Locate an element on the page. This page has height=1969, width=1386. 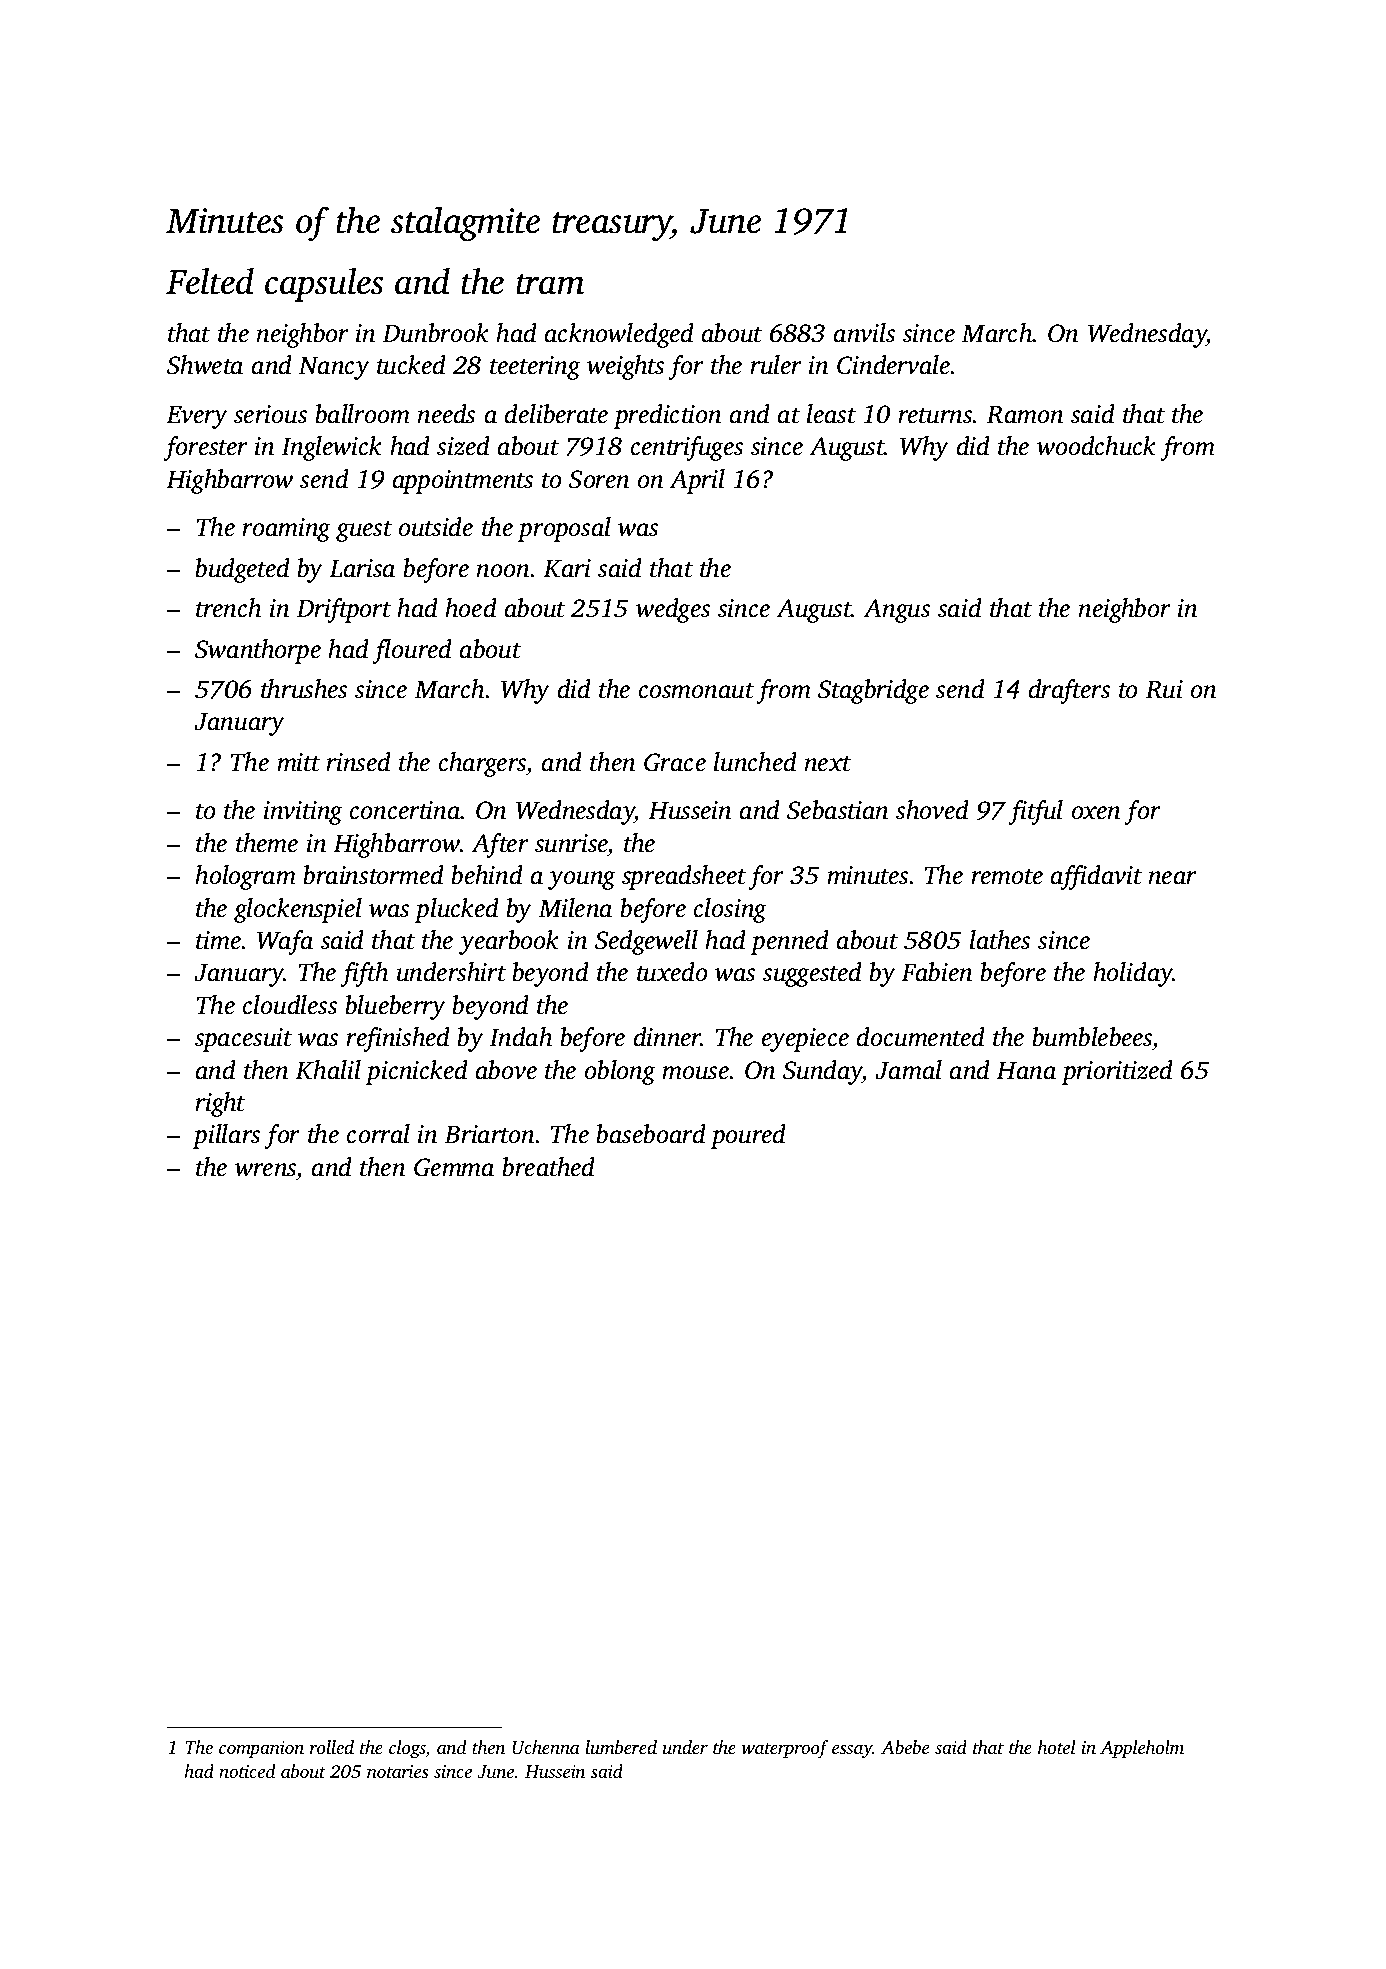
fitful is located at coordinates (1035, 812).
